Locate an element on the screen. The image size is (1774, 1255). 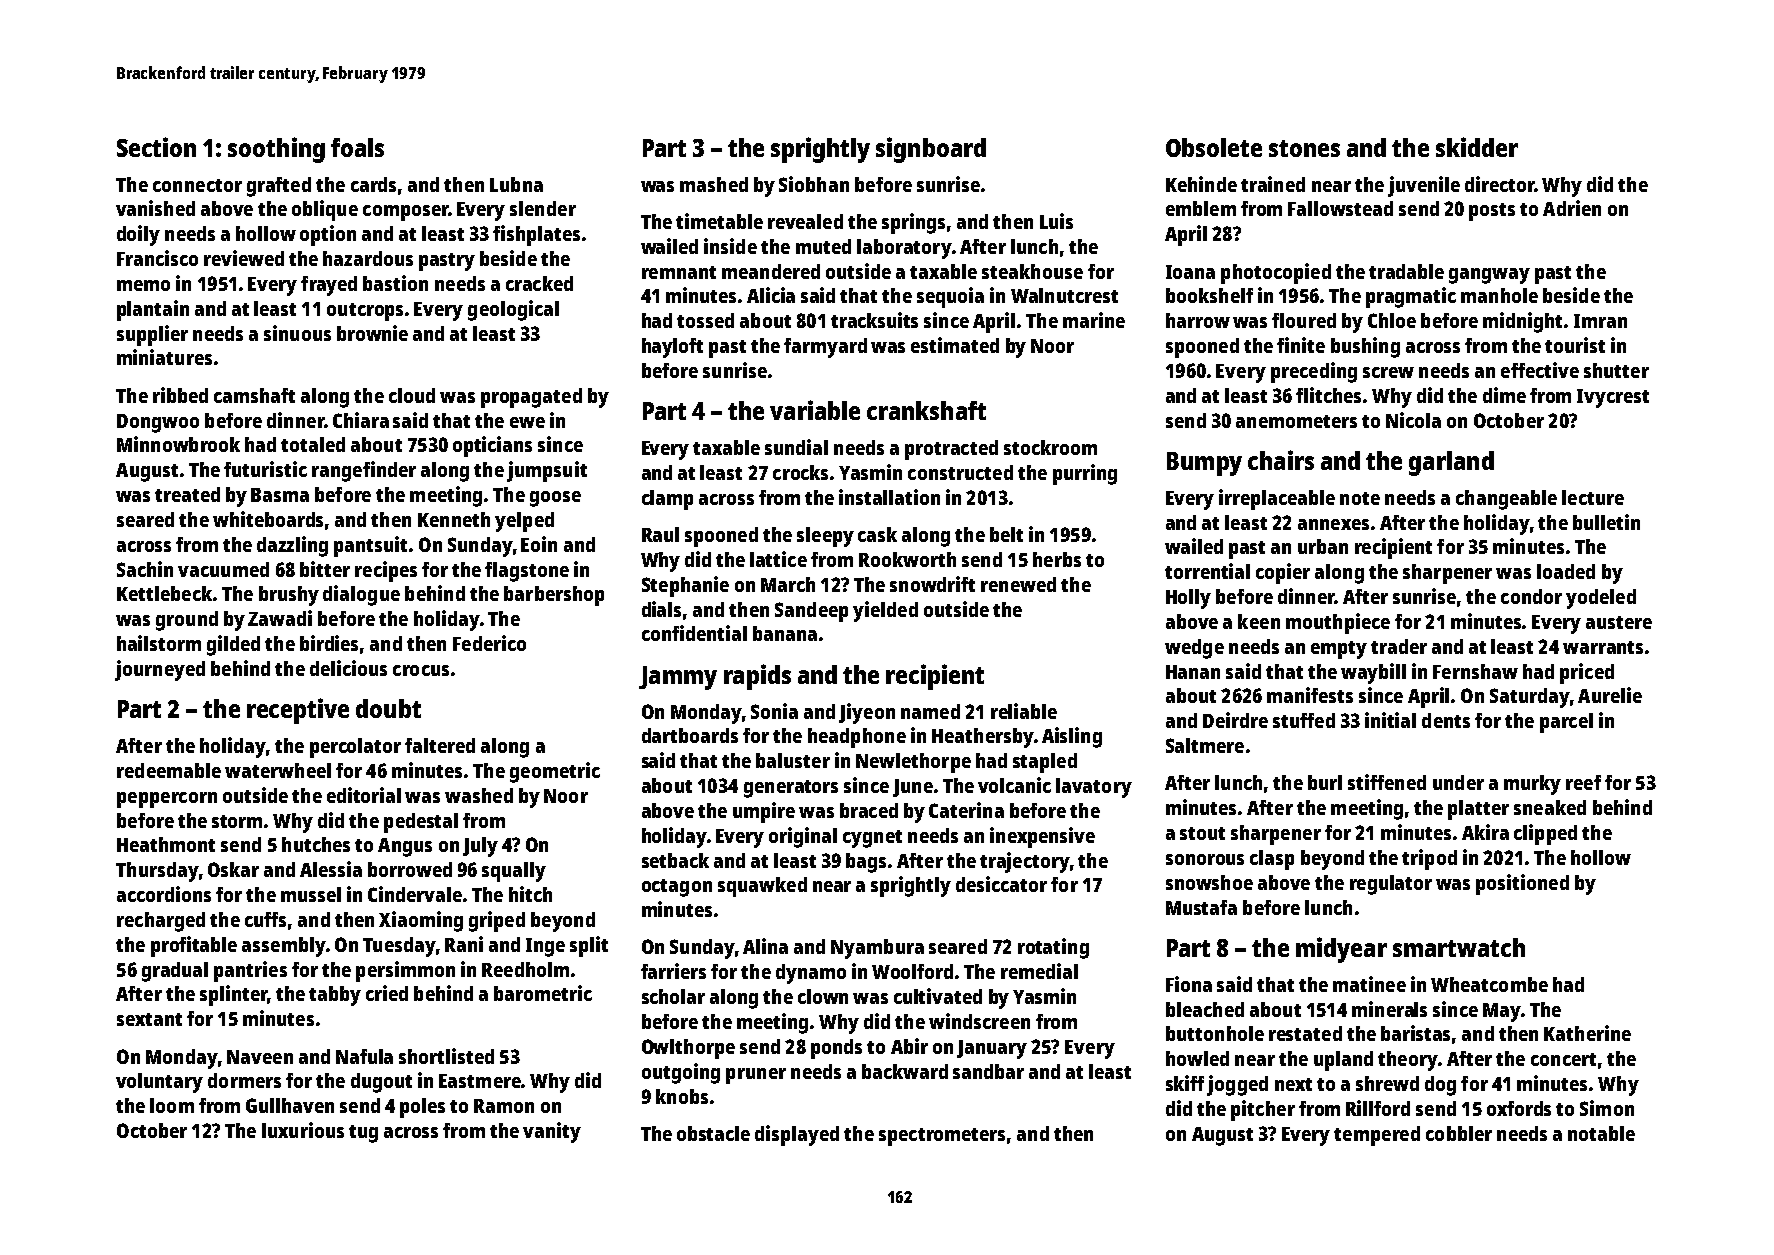
mouthpiece is located at coordinates (1338, 623).
